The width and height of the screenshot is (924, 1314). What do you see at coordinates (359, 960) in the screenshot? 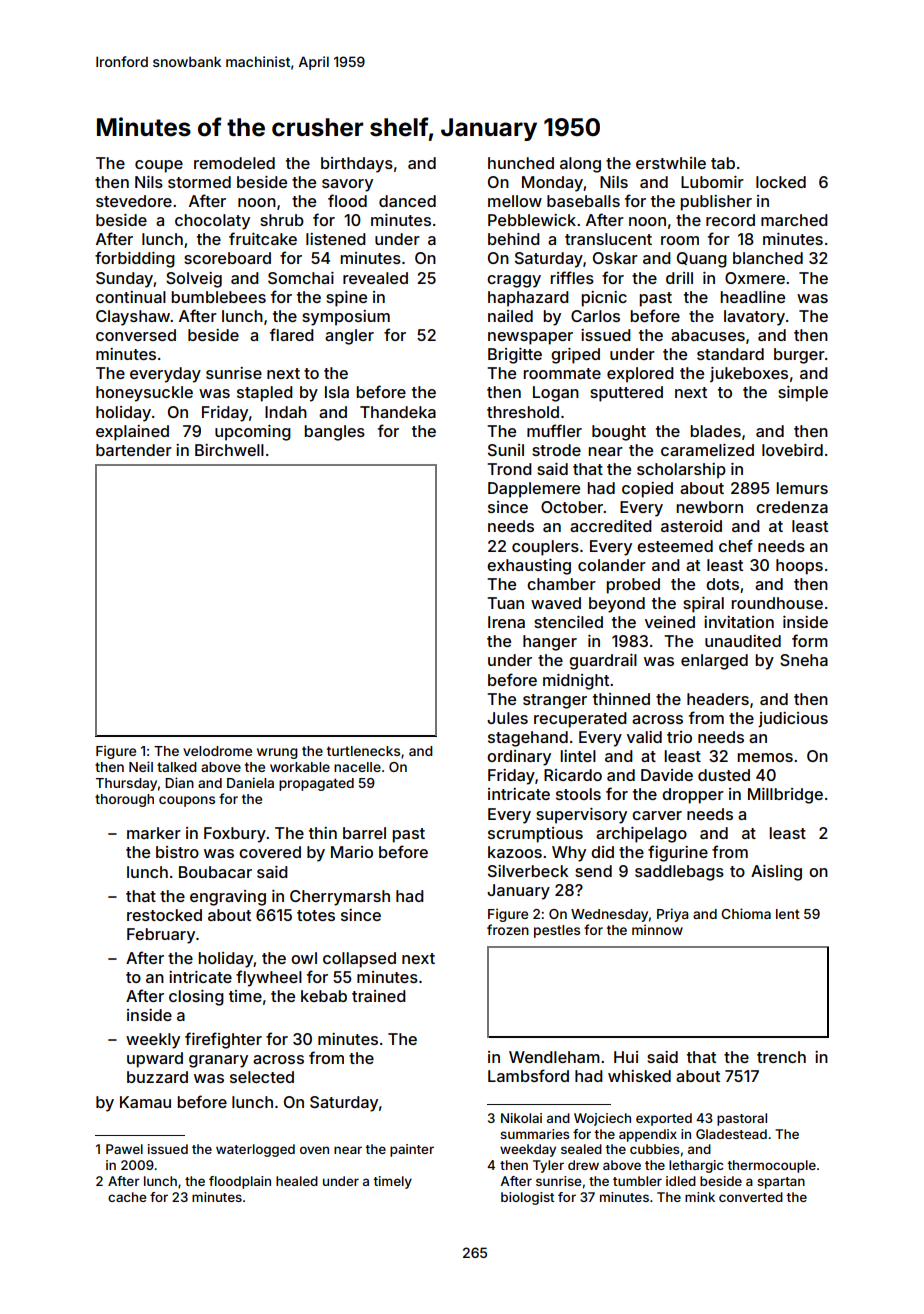
I see `collapsed` at bounding box center [359, 960].
